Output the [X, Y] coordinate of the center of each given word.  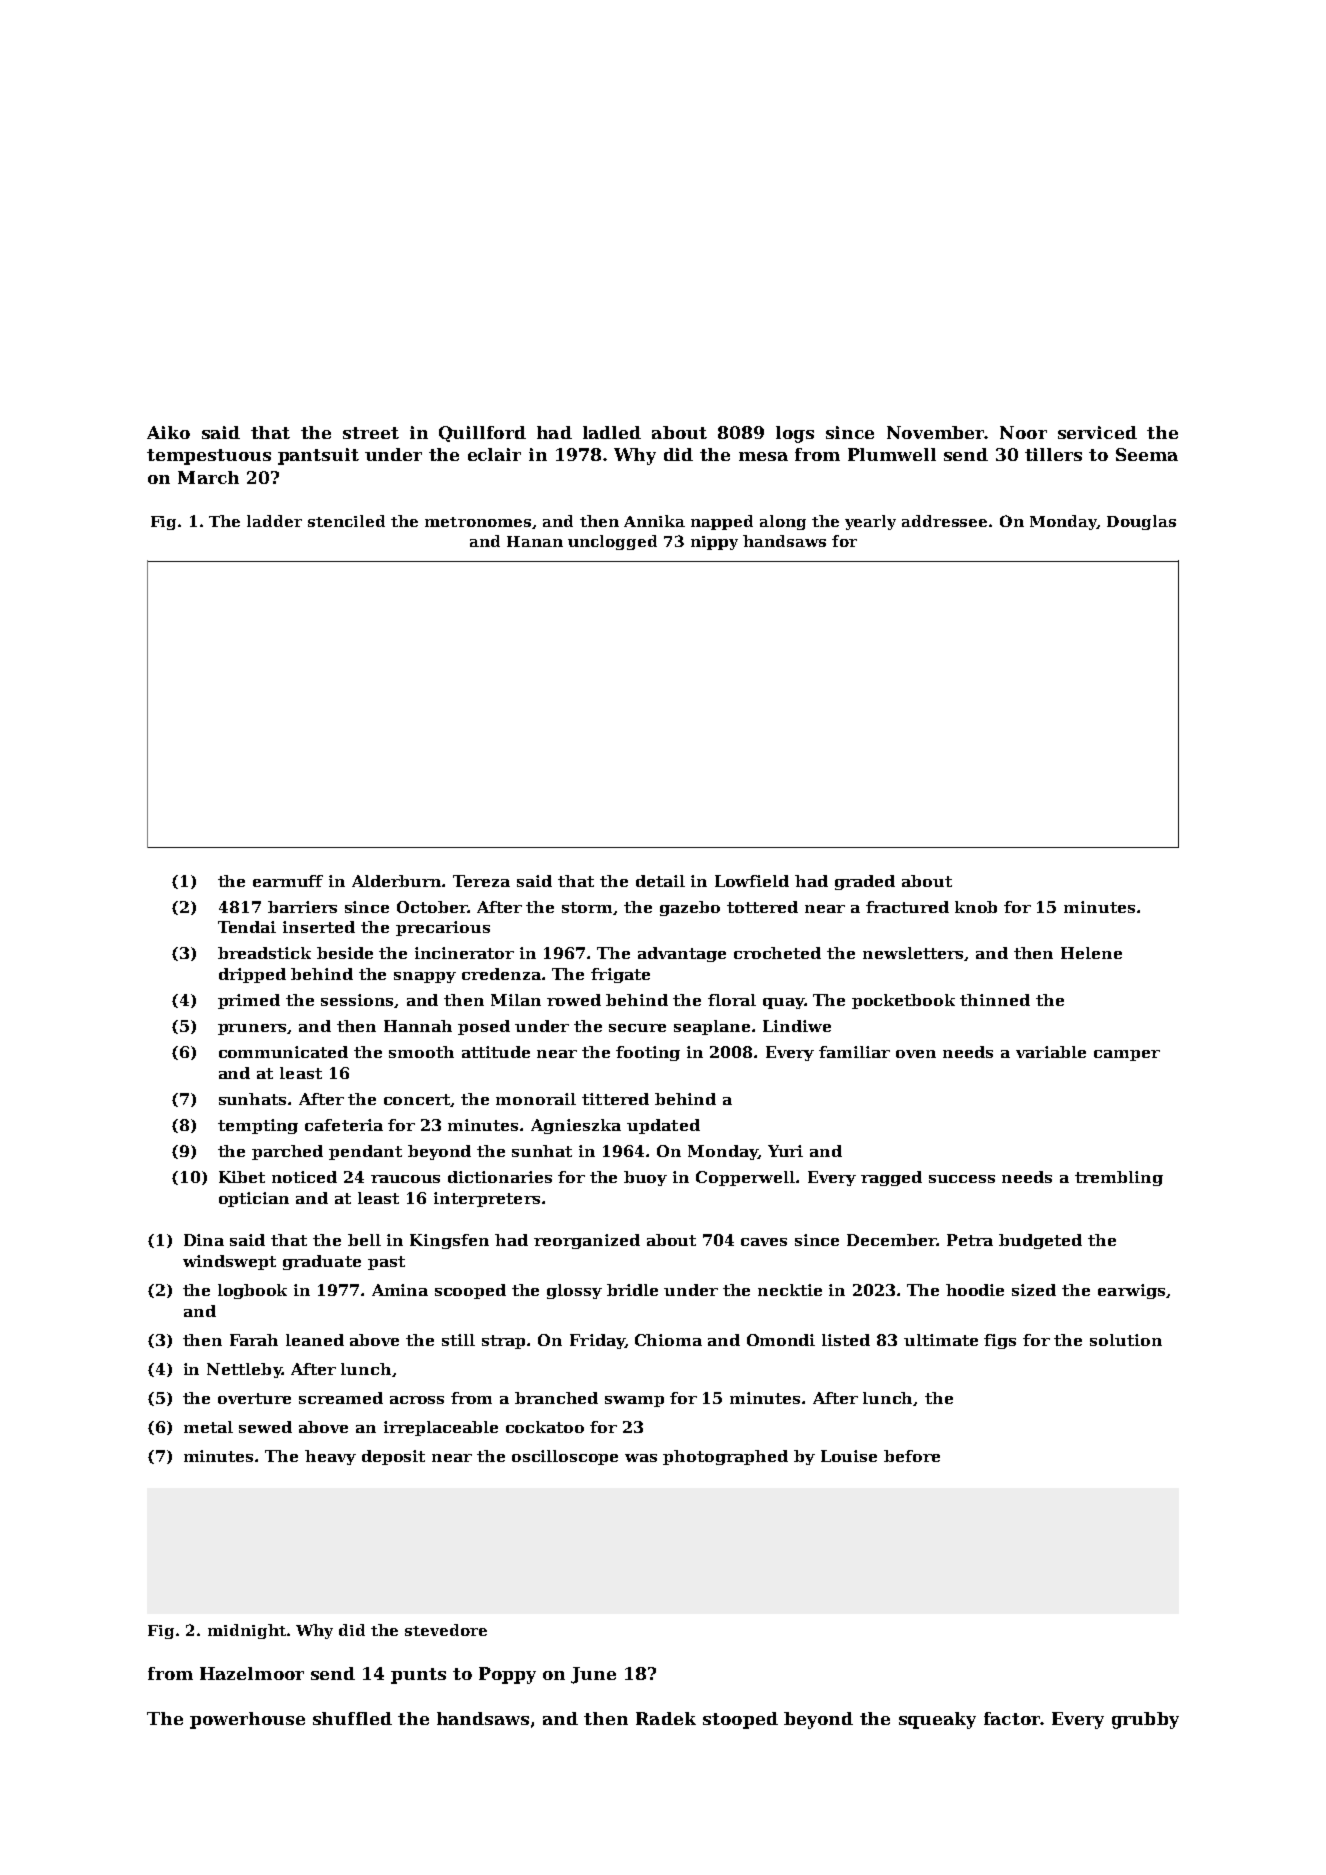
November [935, 432]
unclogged [612, 542]
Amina [400, 1290]
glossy [574, 1291]
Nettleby [244, 1370]
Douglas [1141, 522]
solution [1126, 1340]
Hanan [535, 541]
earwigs [1131, 1291]
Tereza [481, 881]
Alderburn [397, 881]
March [208, 477]
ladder [274, 521]
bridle [632, 1290]
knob [976, 907]
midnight [247, 1631]
